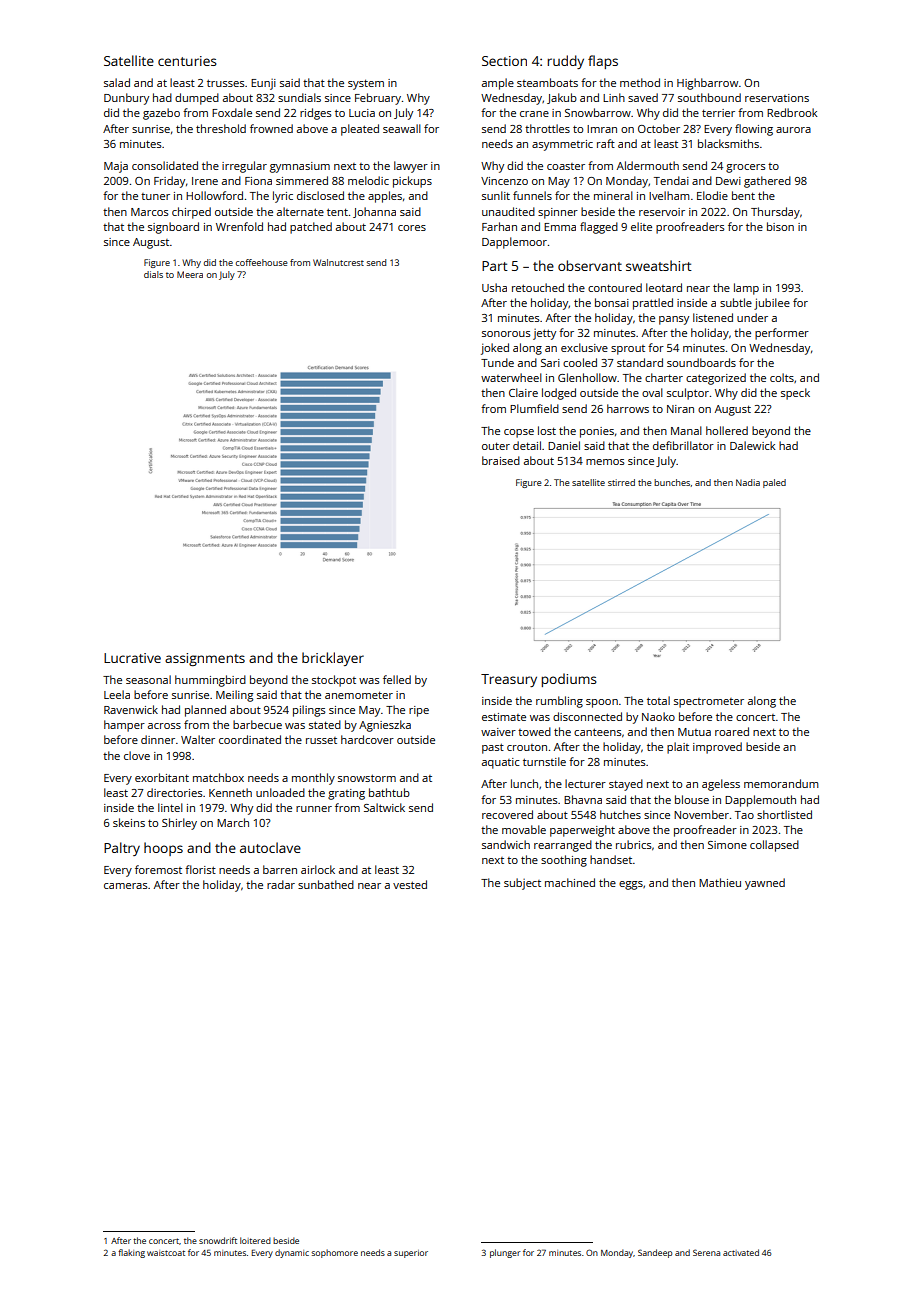 This screenshot has height=1308, width=924. Describe the element at coordinates (158, 869) in the screenshot. I see `foremost` at that location.
